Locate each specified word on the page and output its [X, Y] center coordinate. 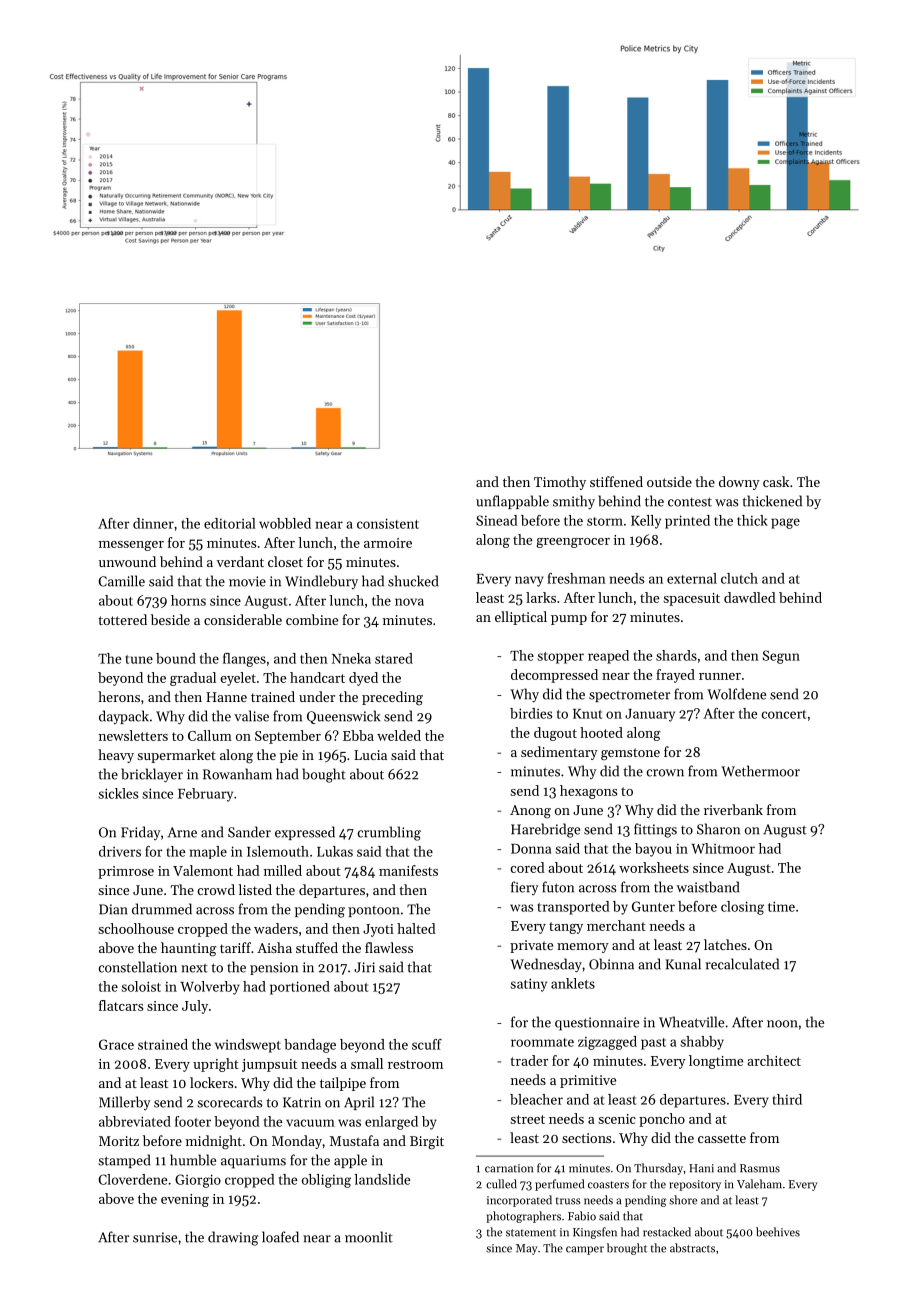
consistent [388, 523]
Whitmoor [723, 848]
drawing [233, 1238]
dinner [153, 523]
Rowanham [237, 774]
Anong [530, 812]
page [785, 523]
